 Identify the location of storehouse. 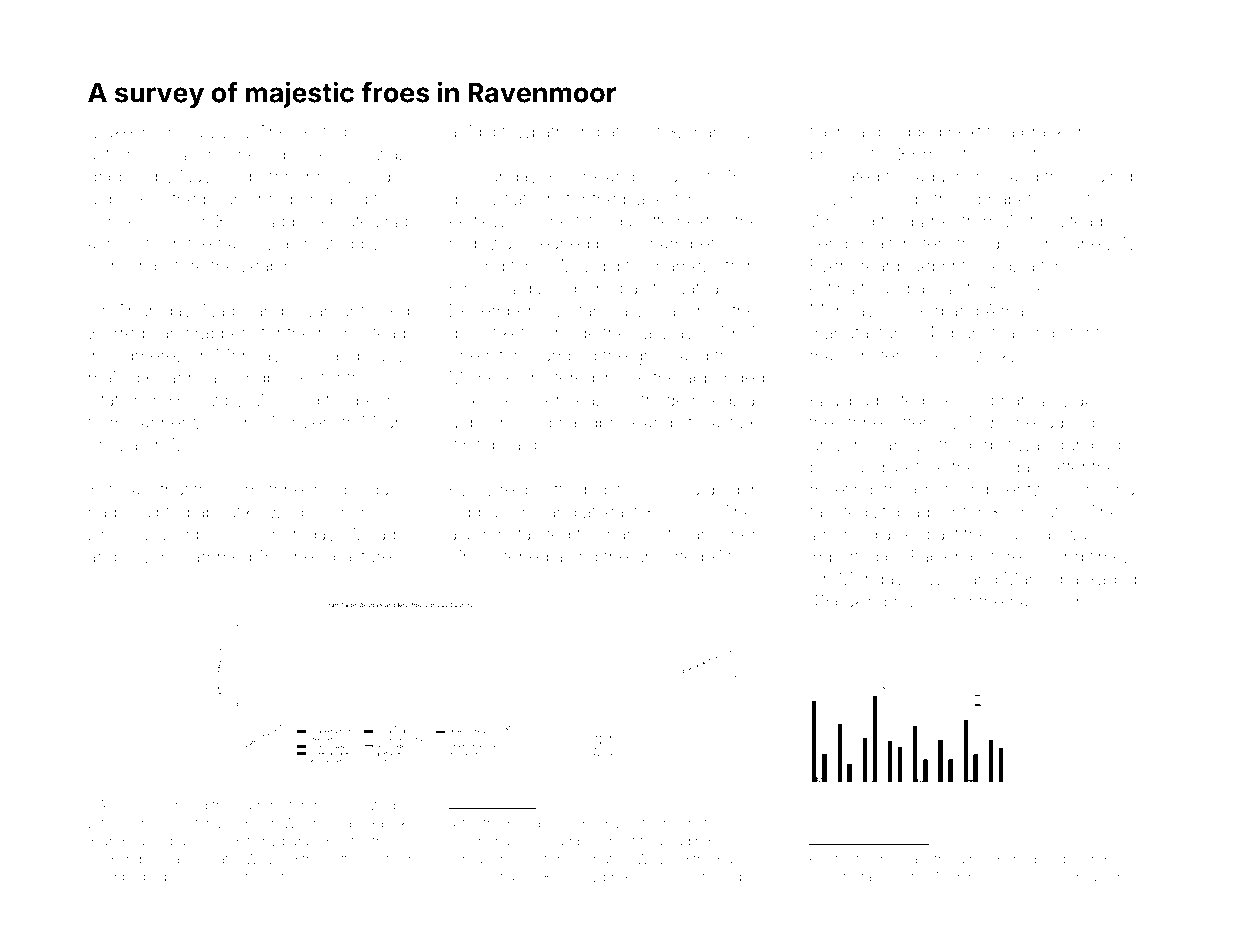
(318, 806).
